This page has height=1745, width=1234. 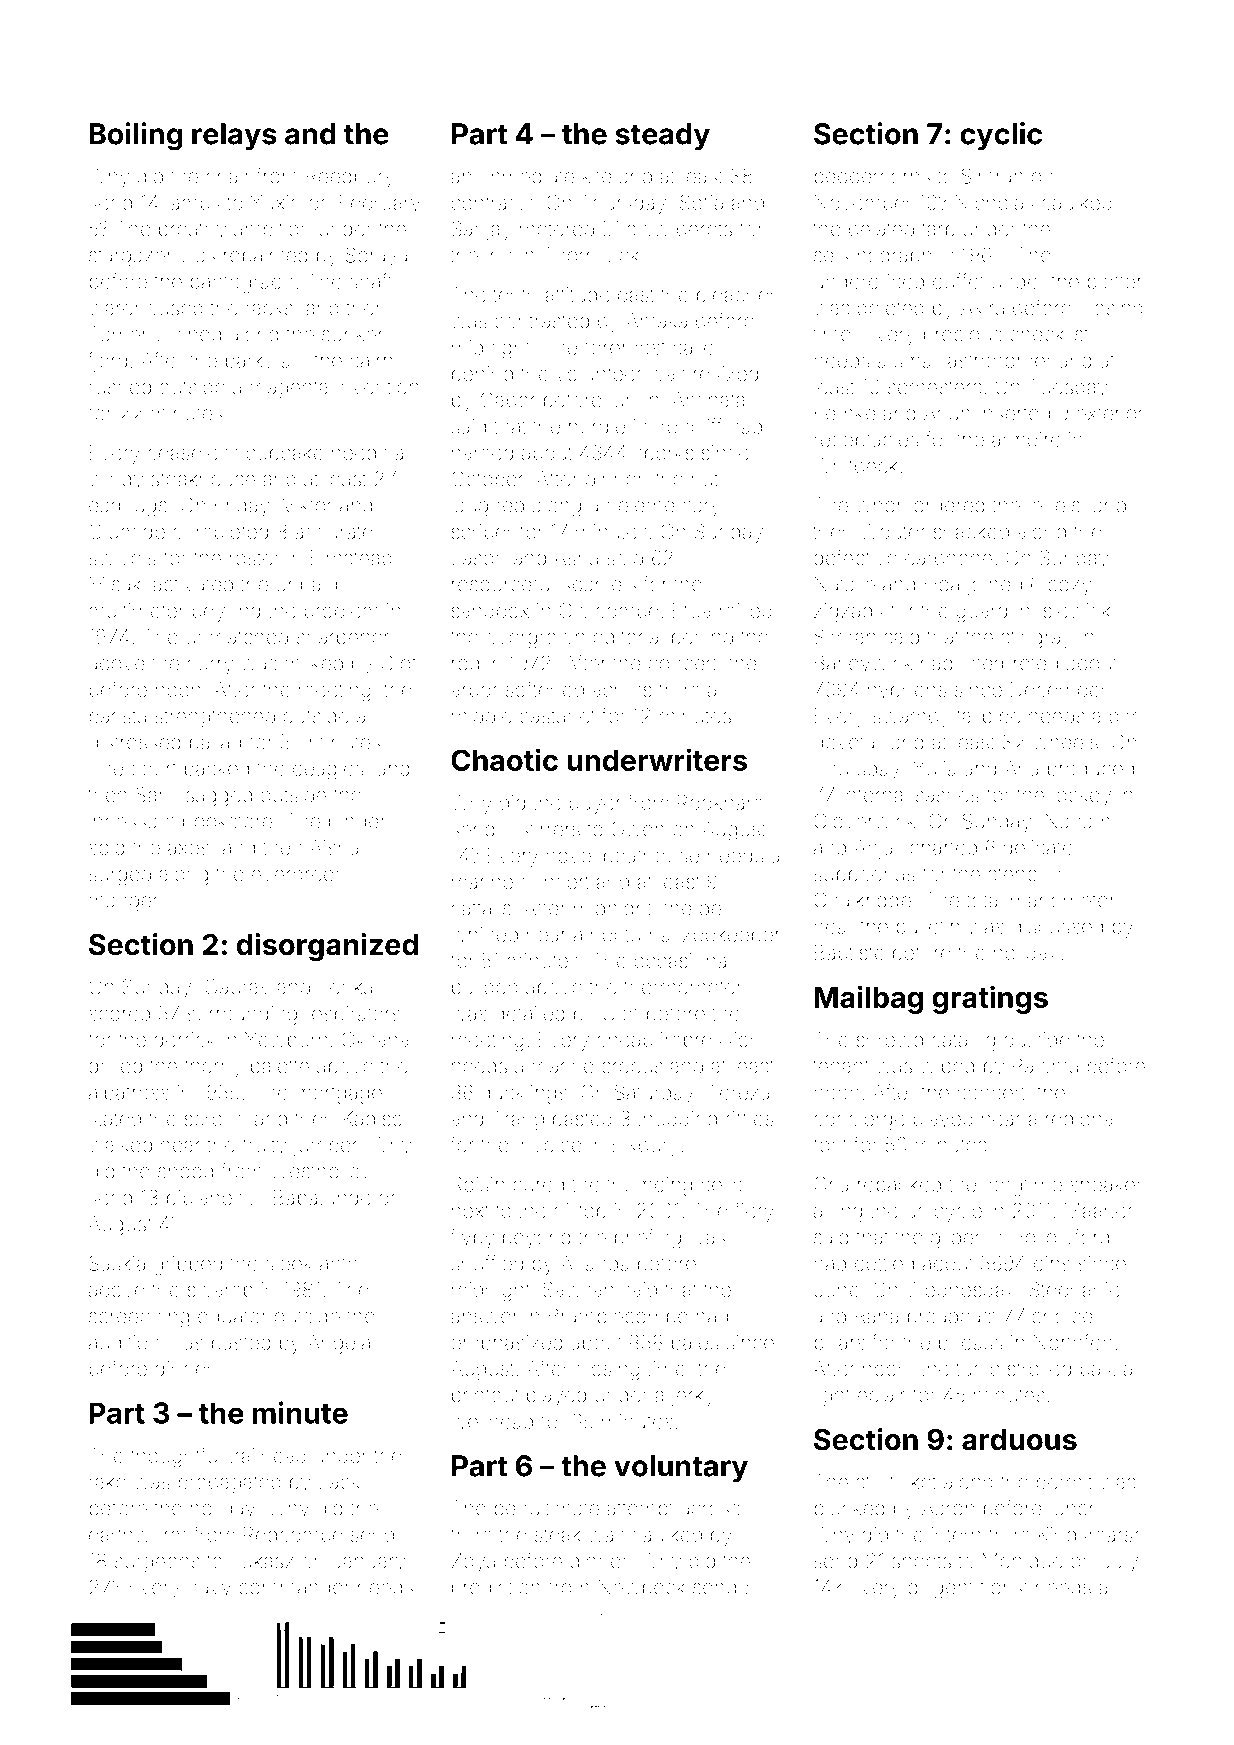 I want to click on racks, so click(x=269, y=308).
